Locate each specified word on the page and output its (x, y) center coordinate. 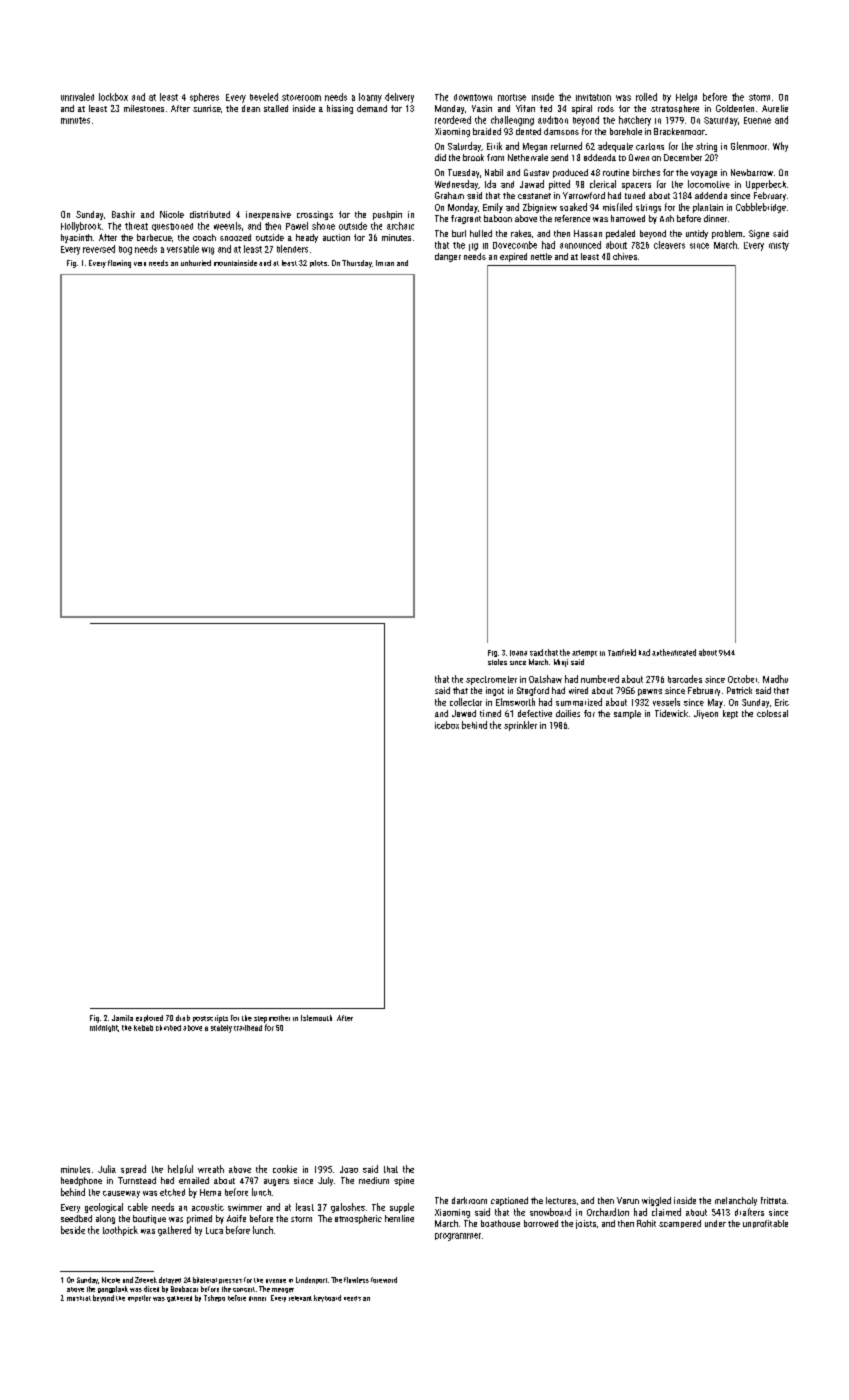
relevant (300, 1298)
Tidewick (671, 713)
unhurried (196, 263)
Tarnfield (622, 652)
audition (553, 120)
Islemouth (316, 1018)
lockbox (113, 97)
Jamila (122, 1018)
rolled (646, 97)
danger (448, 257)
